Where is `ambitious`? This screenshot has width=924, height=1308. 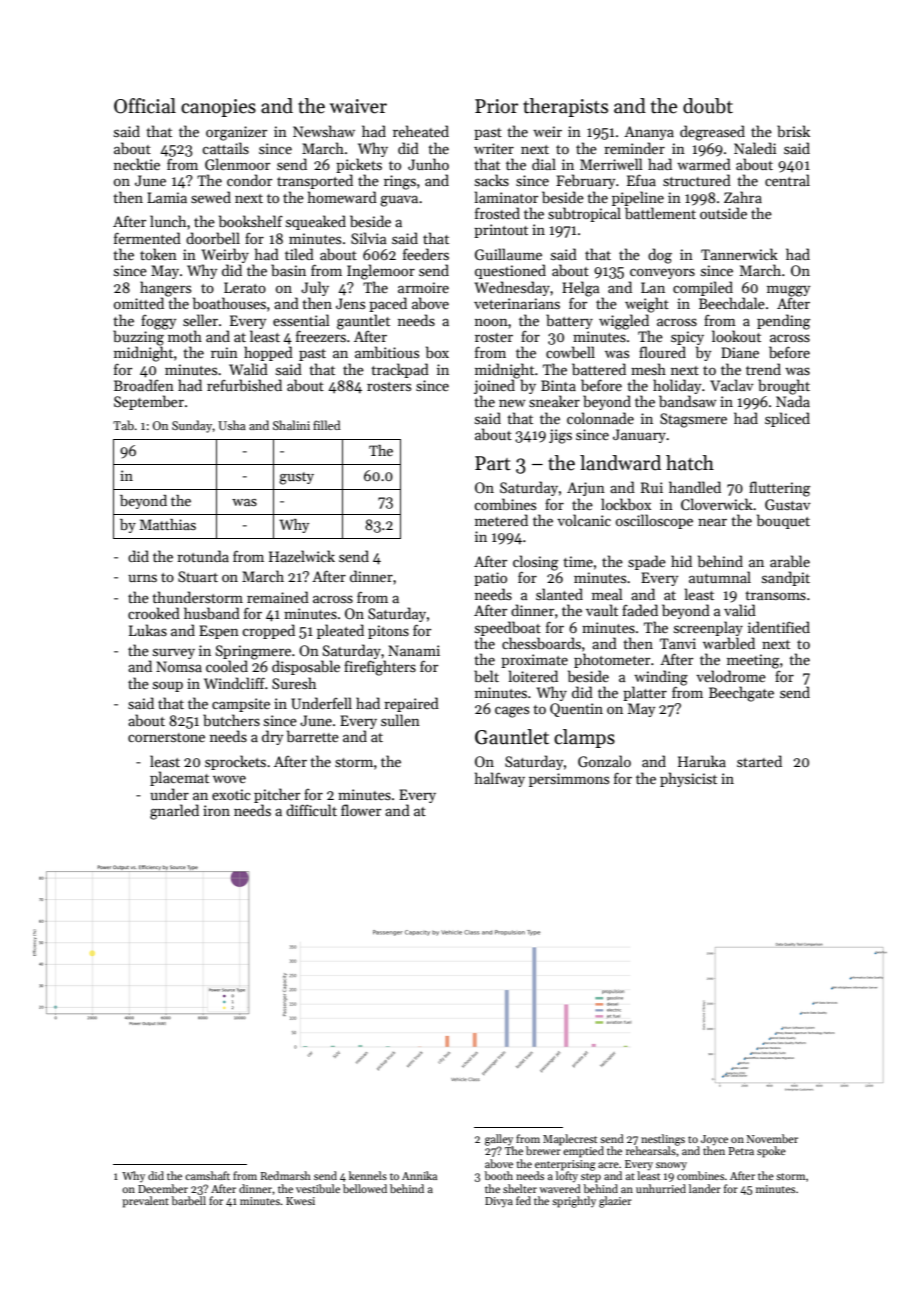 ambitious is located at coordinates (387, 352).
